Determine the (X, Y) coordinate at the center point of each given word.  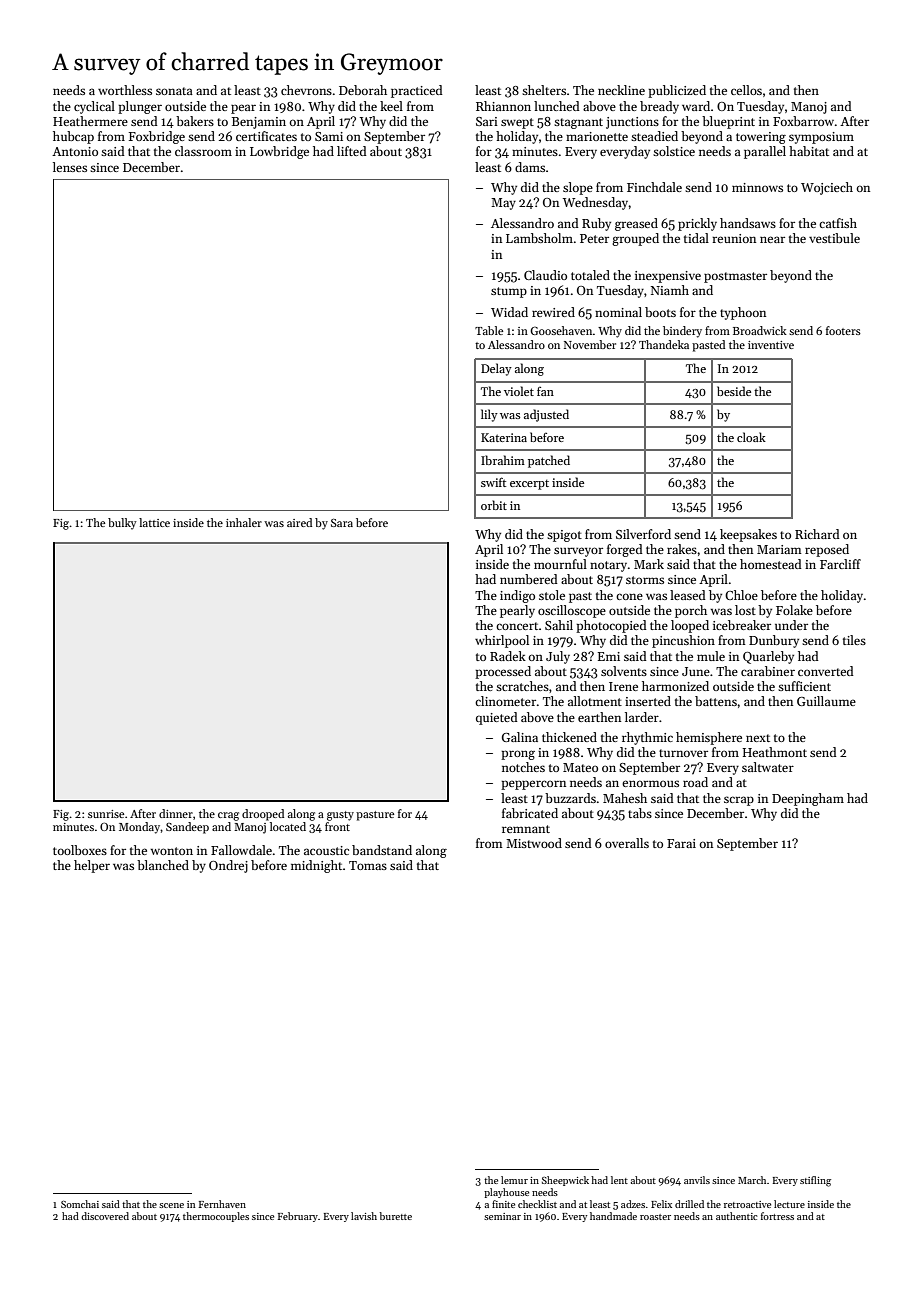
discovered (105, 1216)
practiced (417, 91)
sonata (174, 91)
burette (396, 1216)
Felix (661, 1204)
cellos (746, 90)
